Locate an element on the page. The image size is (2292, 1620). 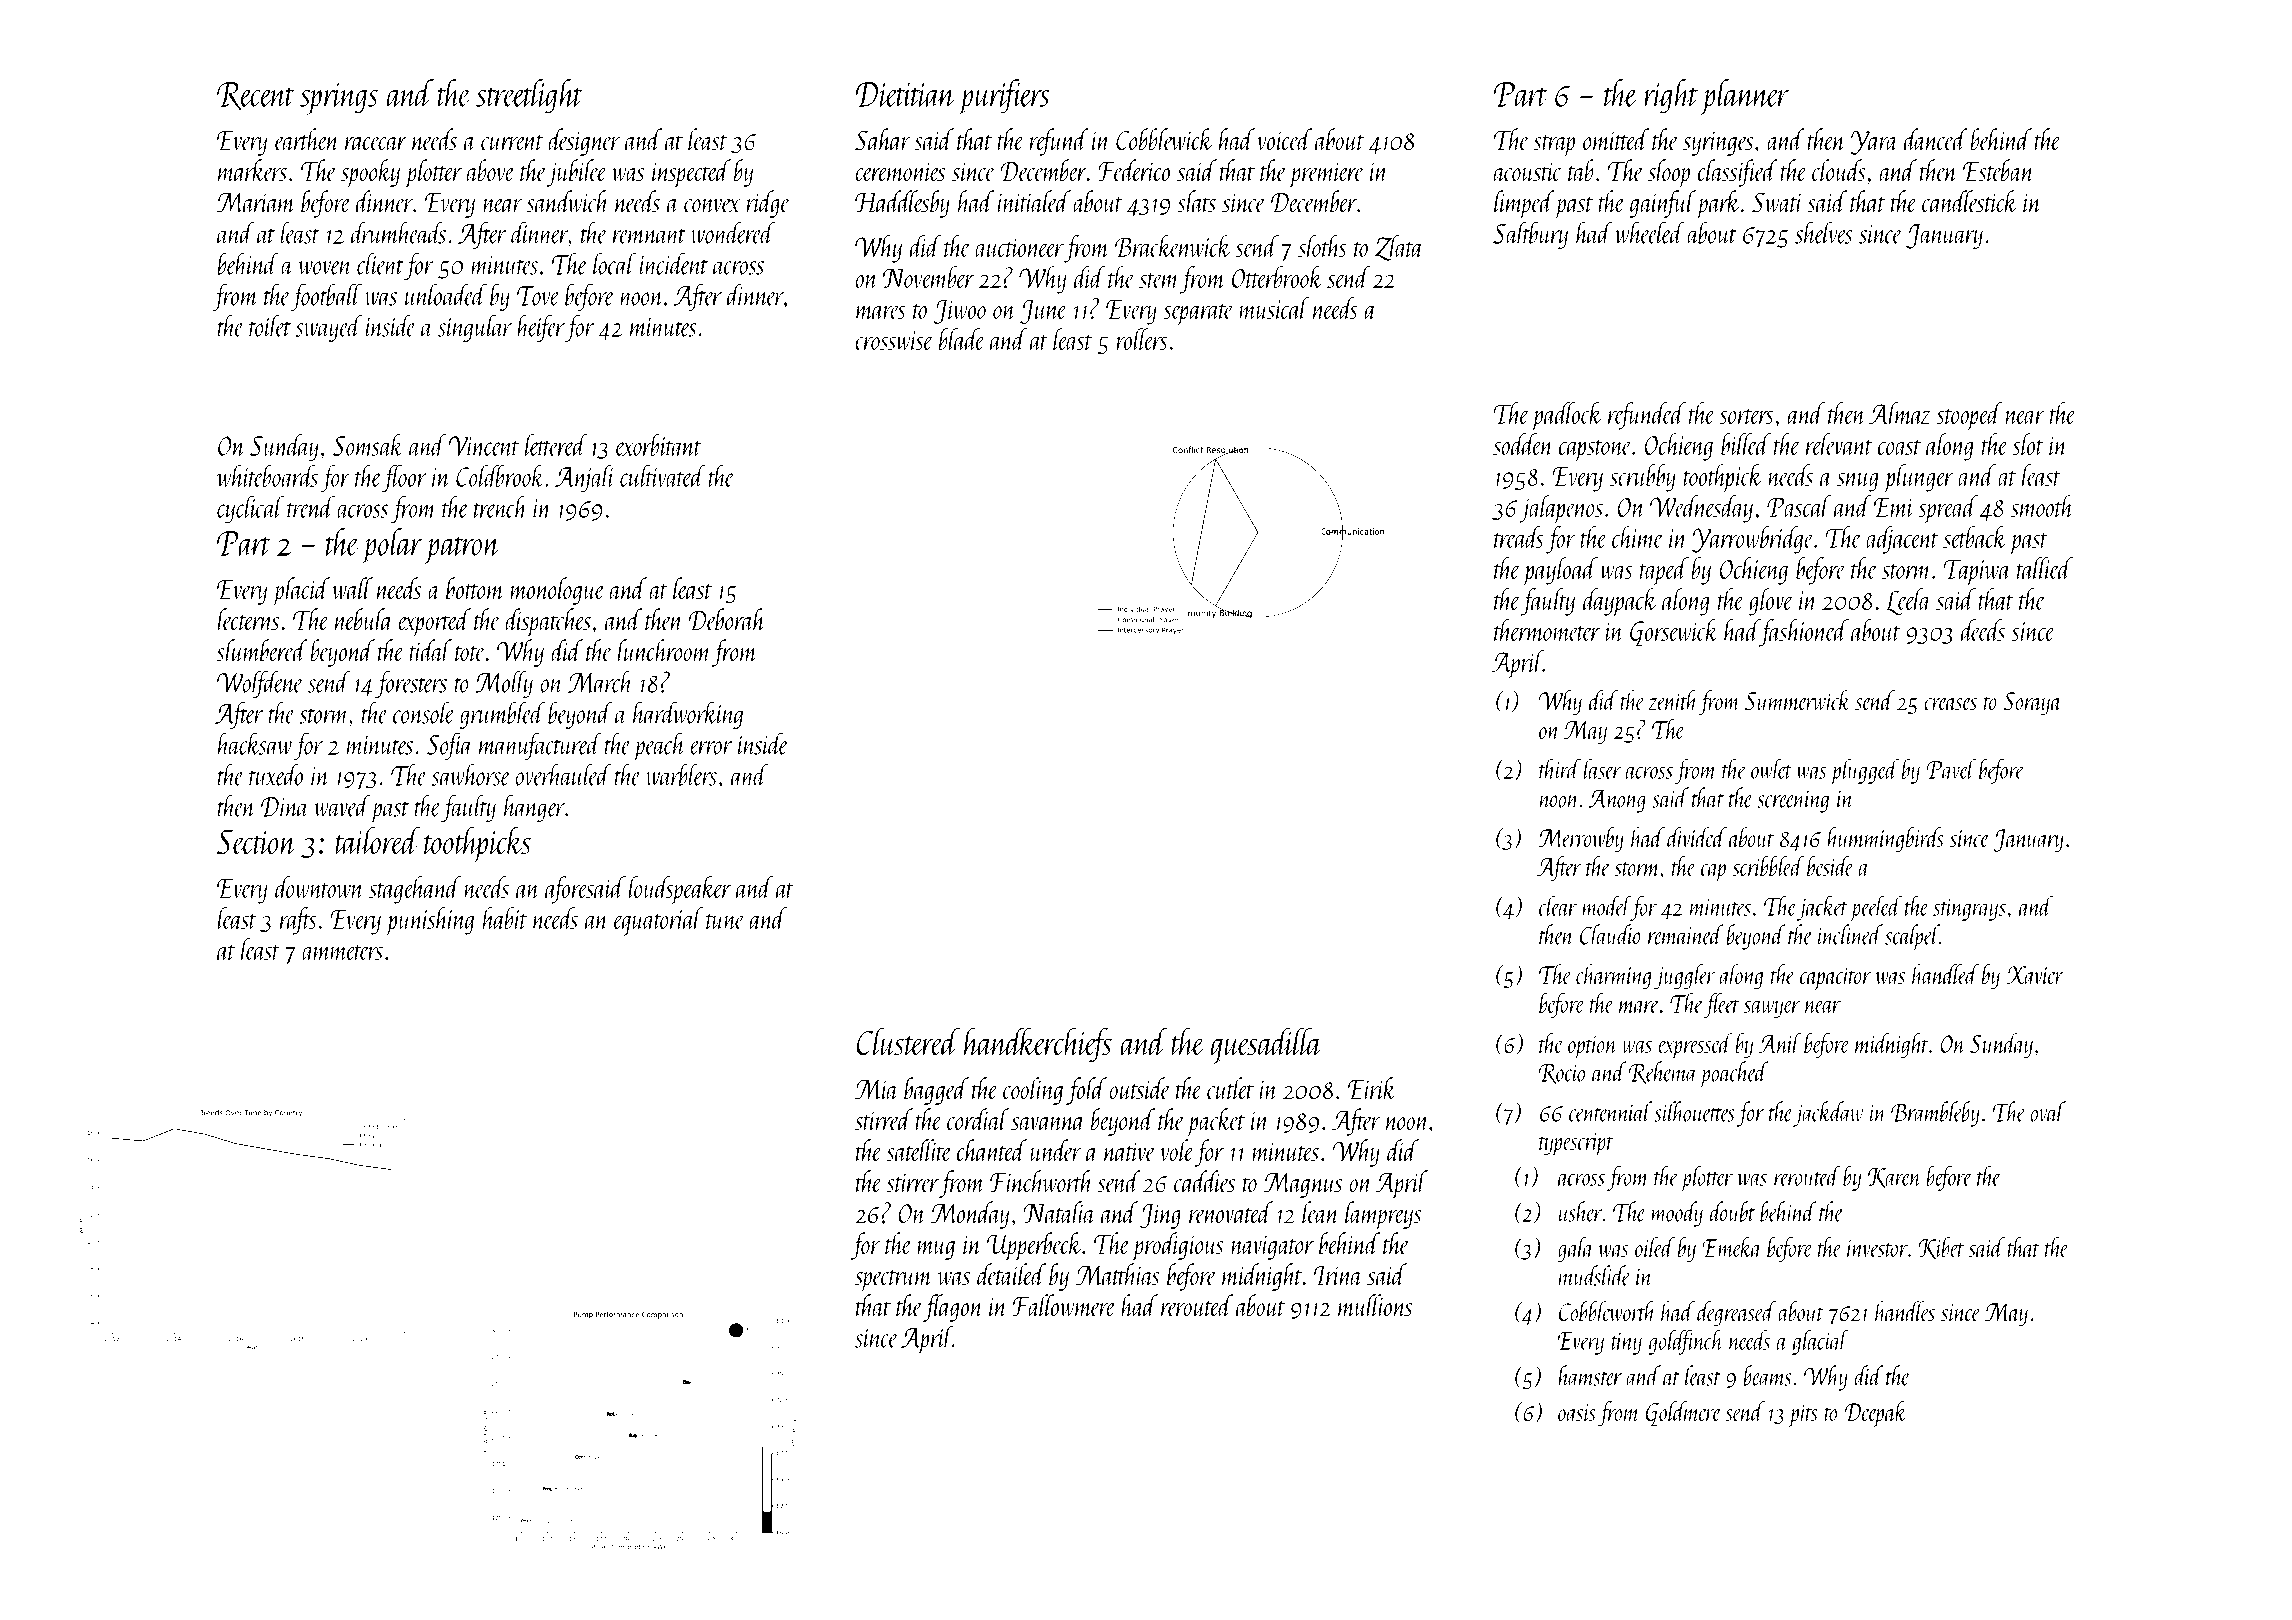
rollers is located at coordinates (1142, 339).
